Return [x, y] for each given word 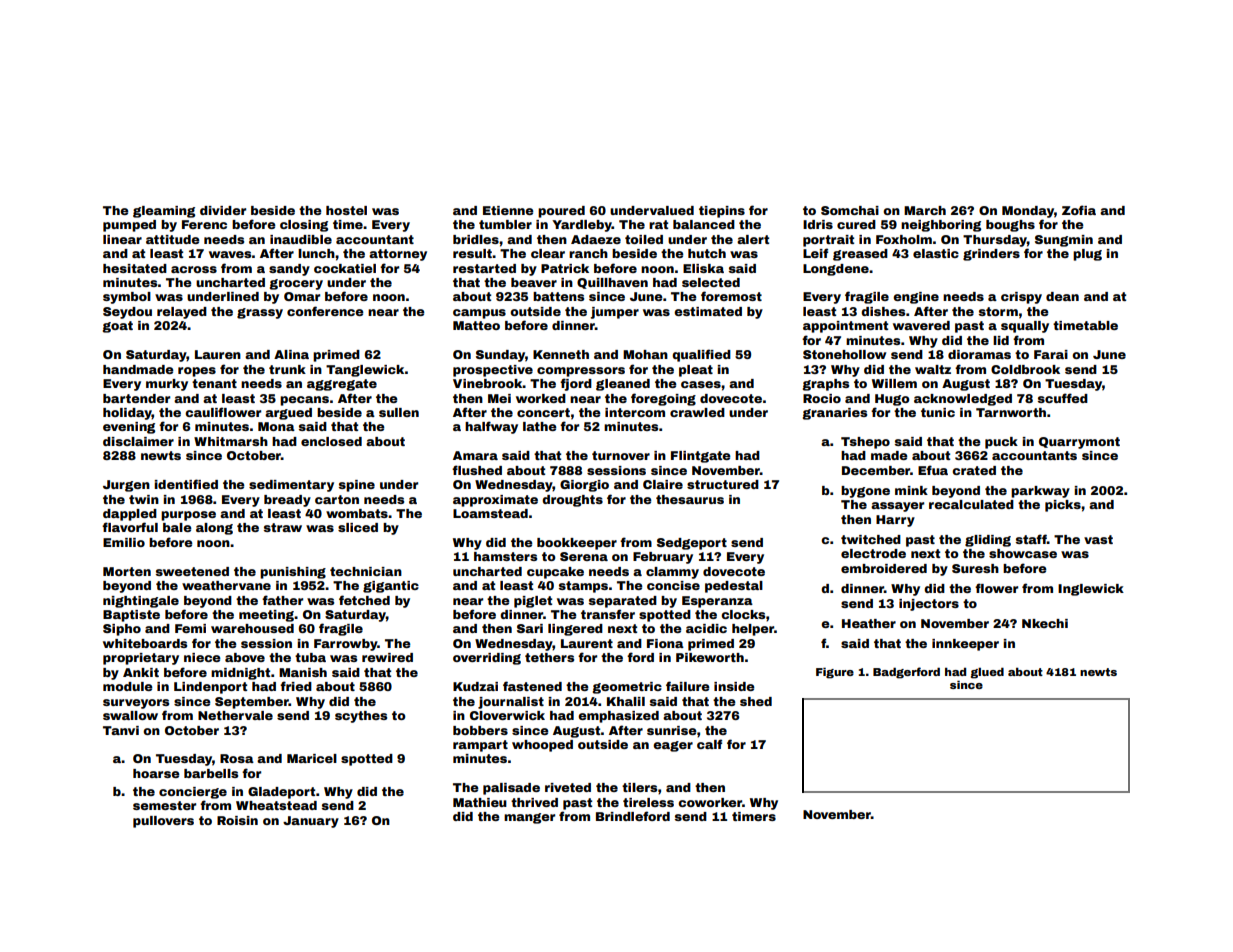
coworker [710, 802]
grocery [296, 284]
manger [529, 818]
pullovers [163, 822]
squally [1025, 327]
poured [561, 212]
